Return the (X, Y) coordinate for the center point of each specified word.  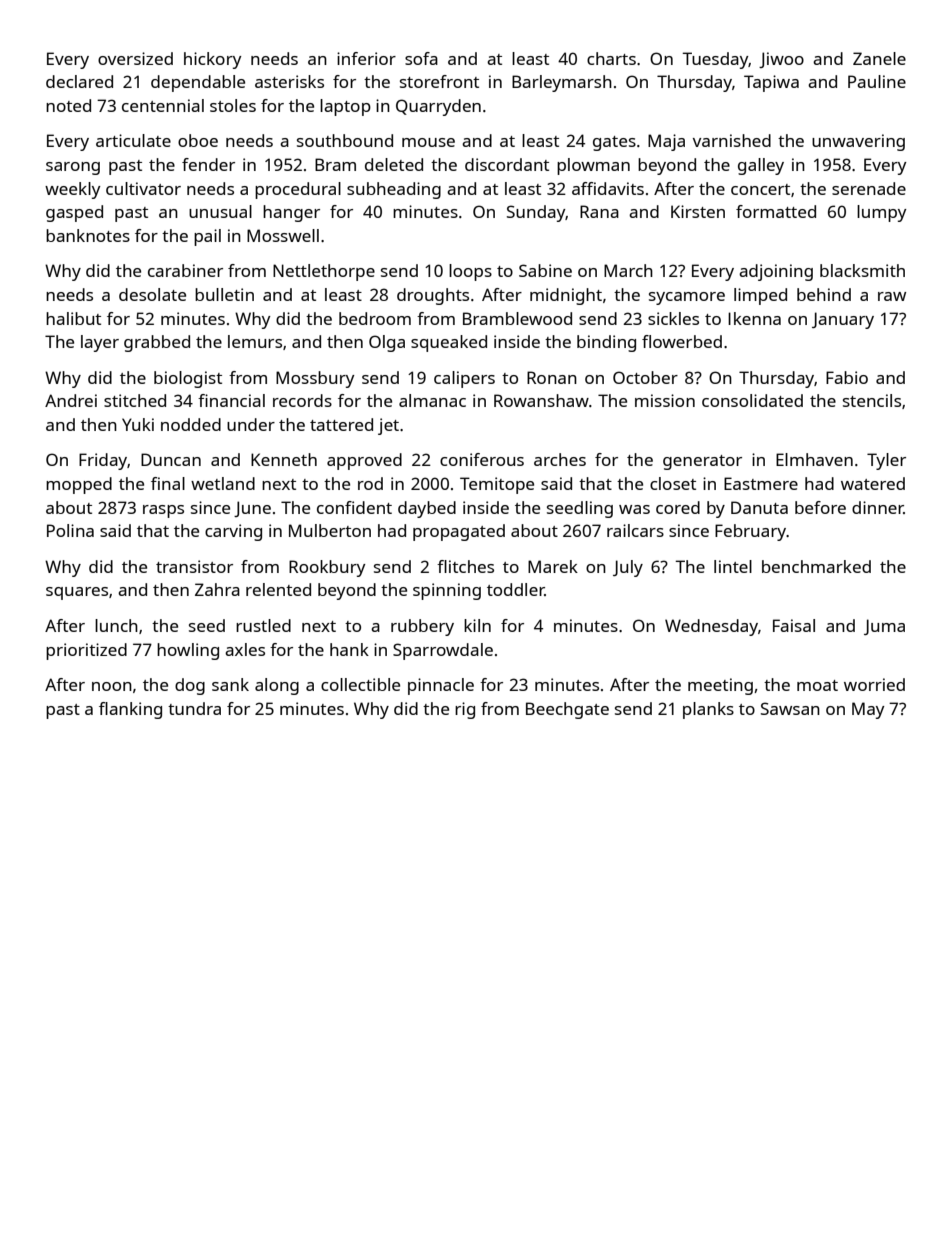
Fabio (847, 377)
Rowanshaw (541, 400)
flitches (465, 566)
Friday (103, 461)
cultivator (143, 188)
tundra (194, 708)
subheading (394, 190)
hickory (213, 60)
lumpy (882, 213)
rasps (163, 511)
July (628, 568)
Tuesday (715, 60)
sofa (421, 58)
